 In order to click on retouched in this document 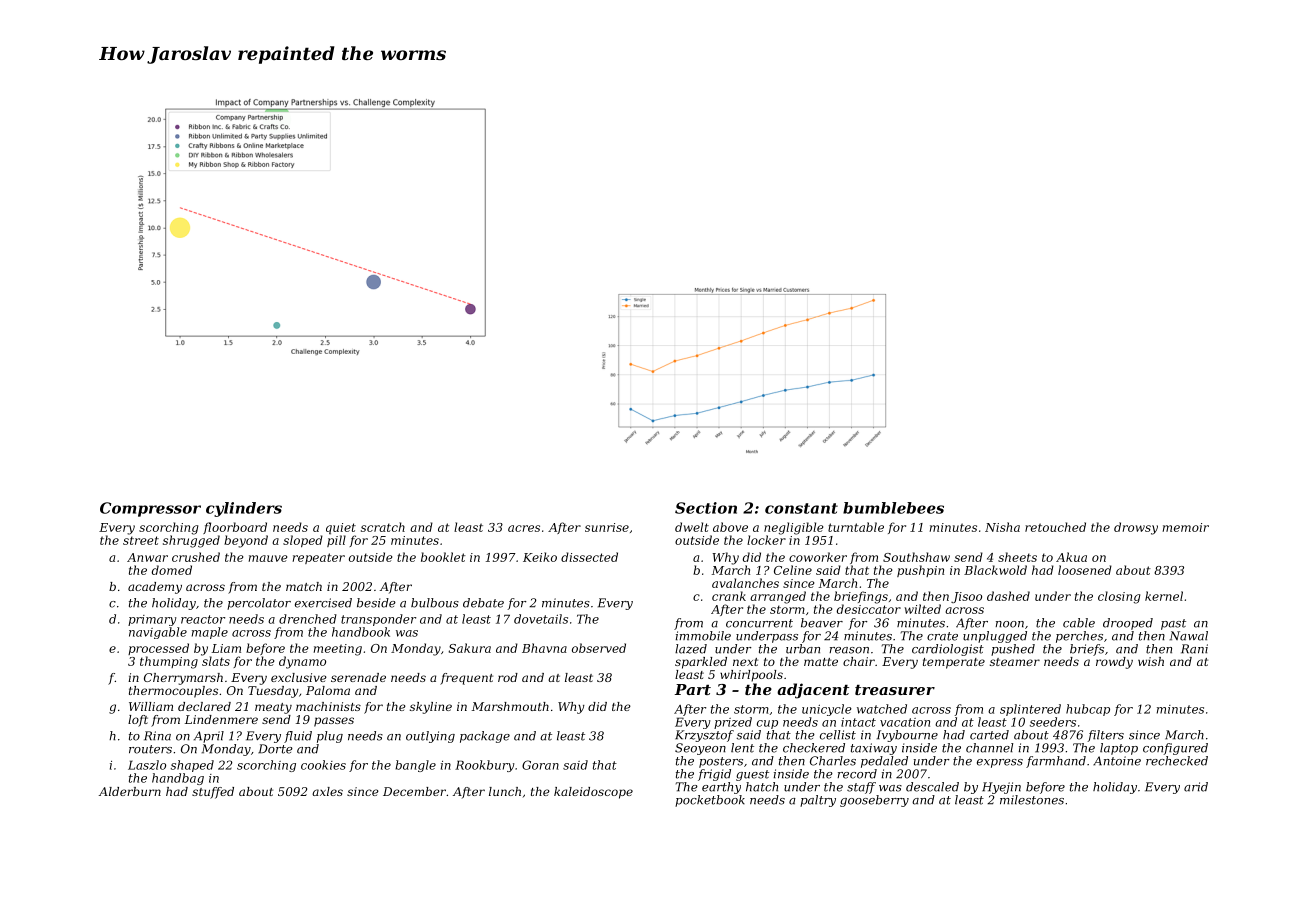, I will do `click(1055, 527)`.
